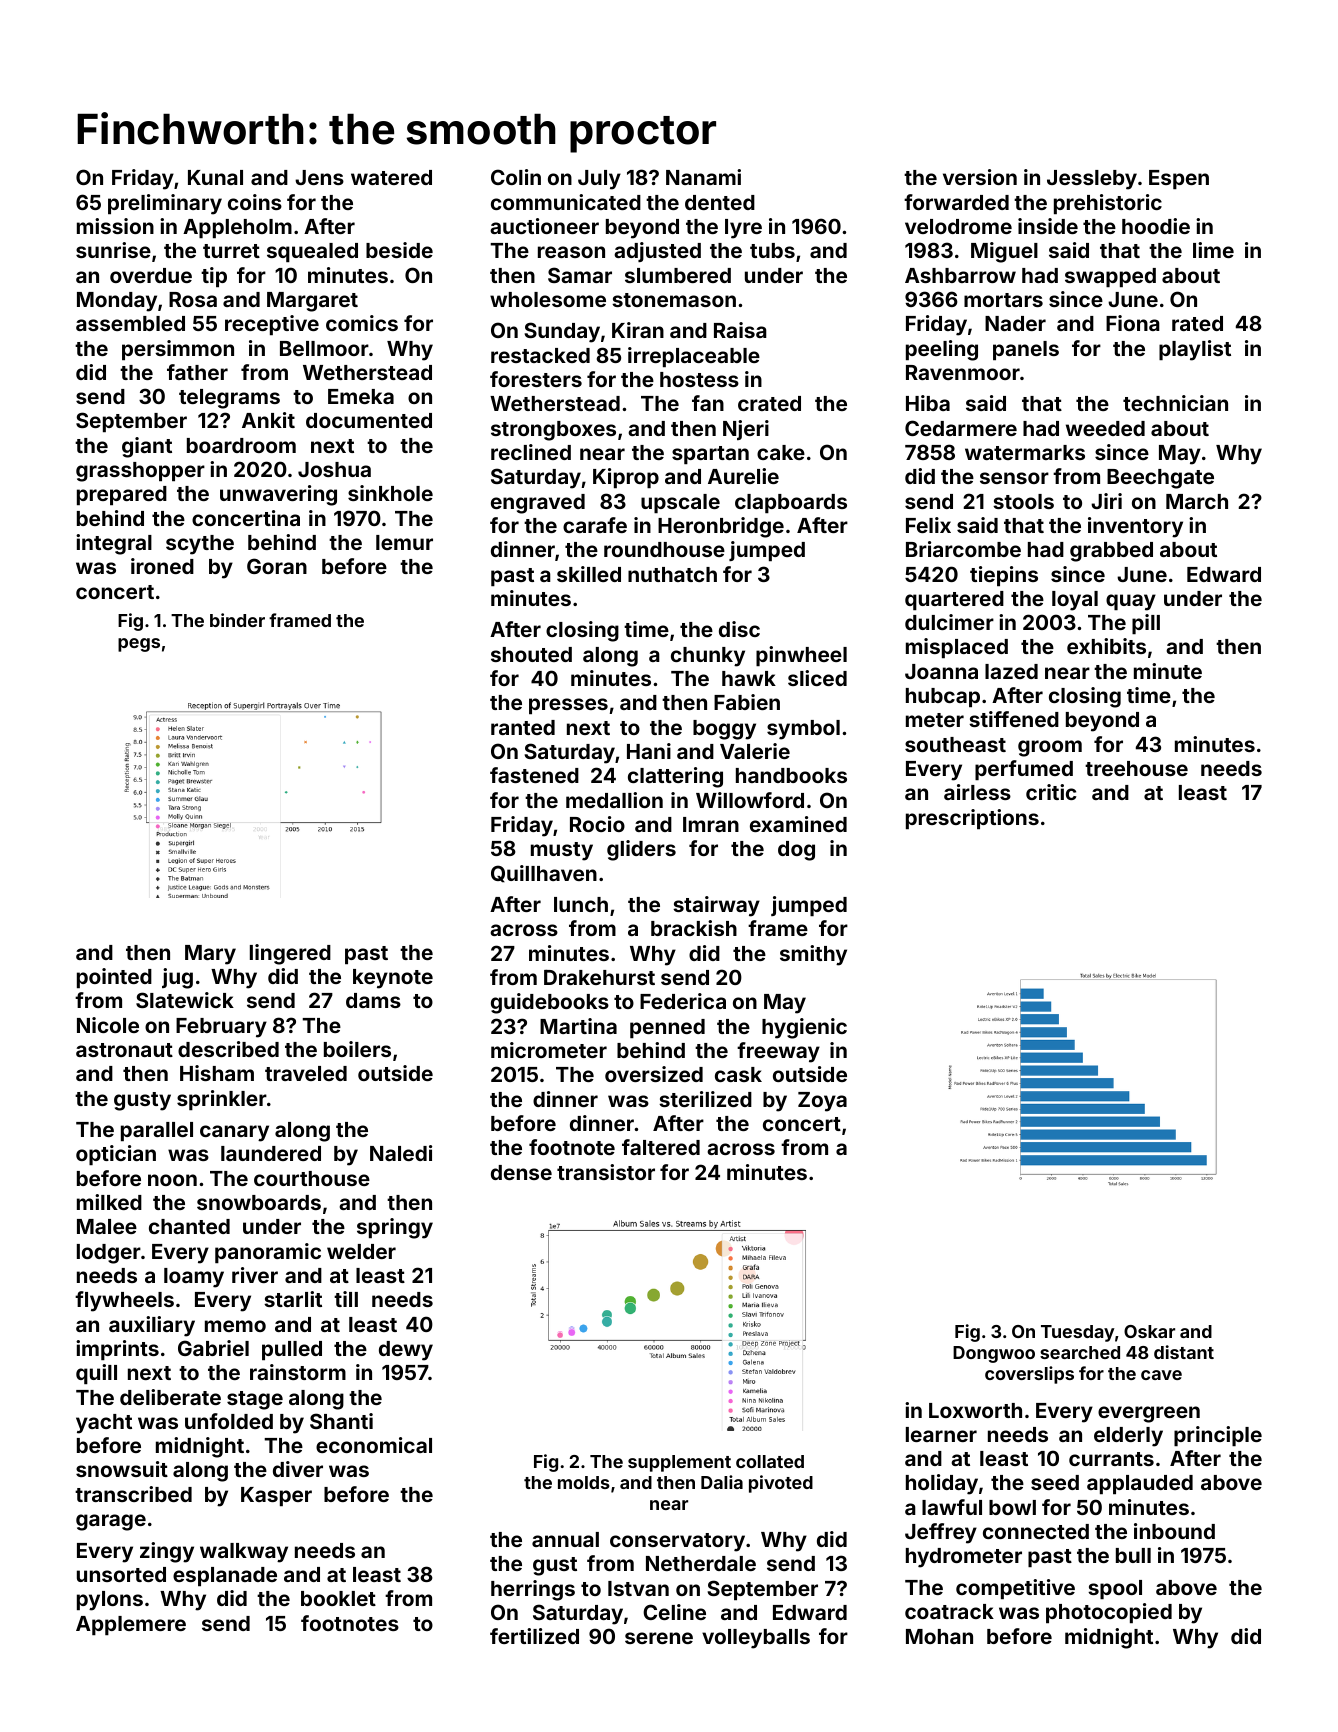 The height and width of the screenshot is (1732, 1338). What do you see at coordinates (739, 629) in the screenshot?
I see `disc` at bounding box center [739, 629].
